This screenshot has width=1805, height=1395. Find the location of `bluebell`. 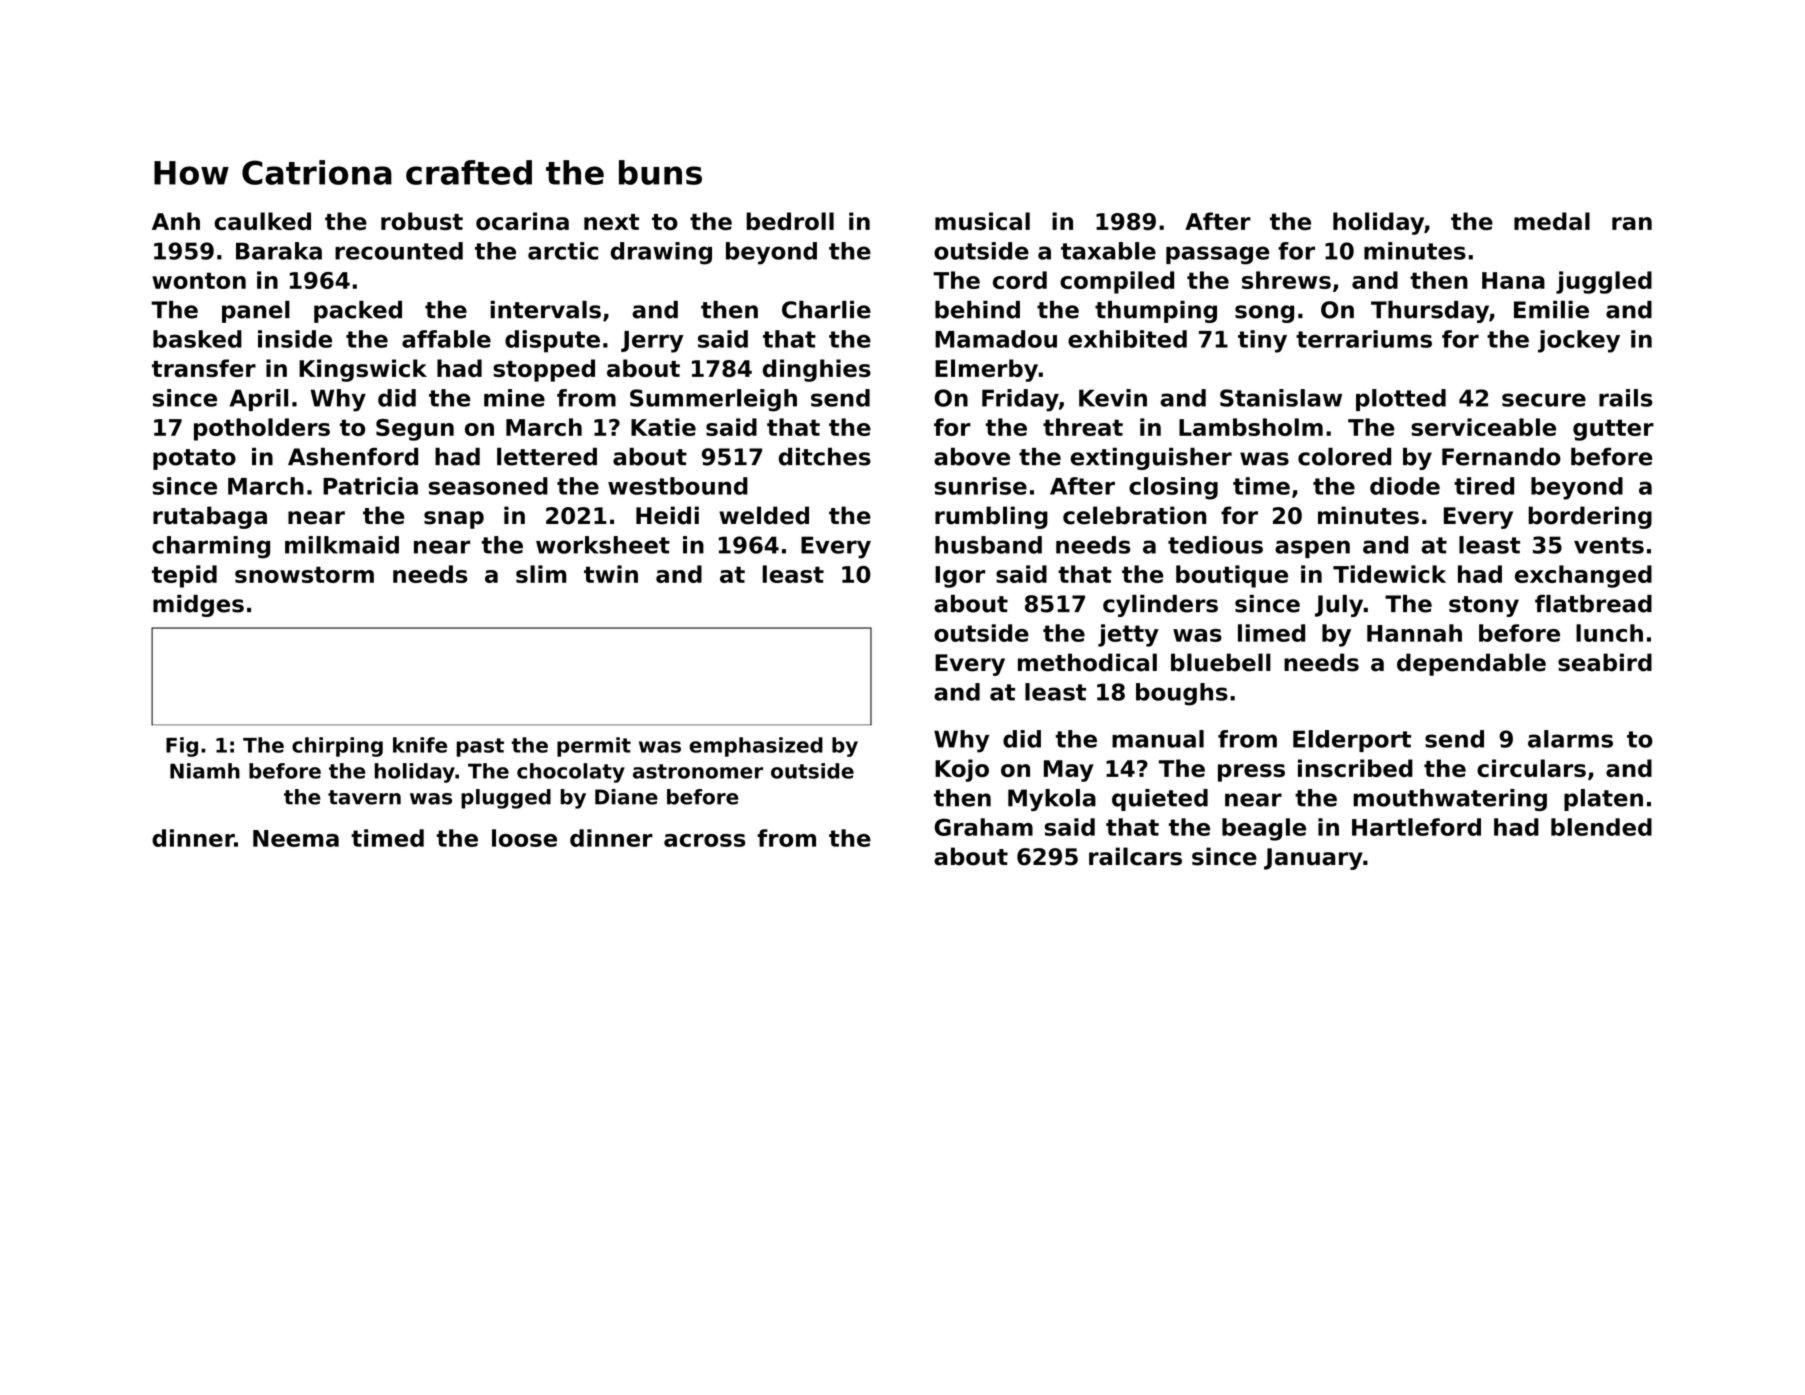

bluebell is located at coordinates (1221, 662).
